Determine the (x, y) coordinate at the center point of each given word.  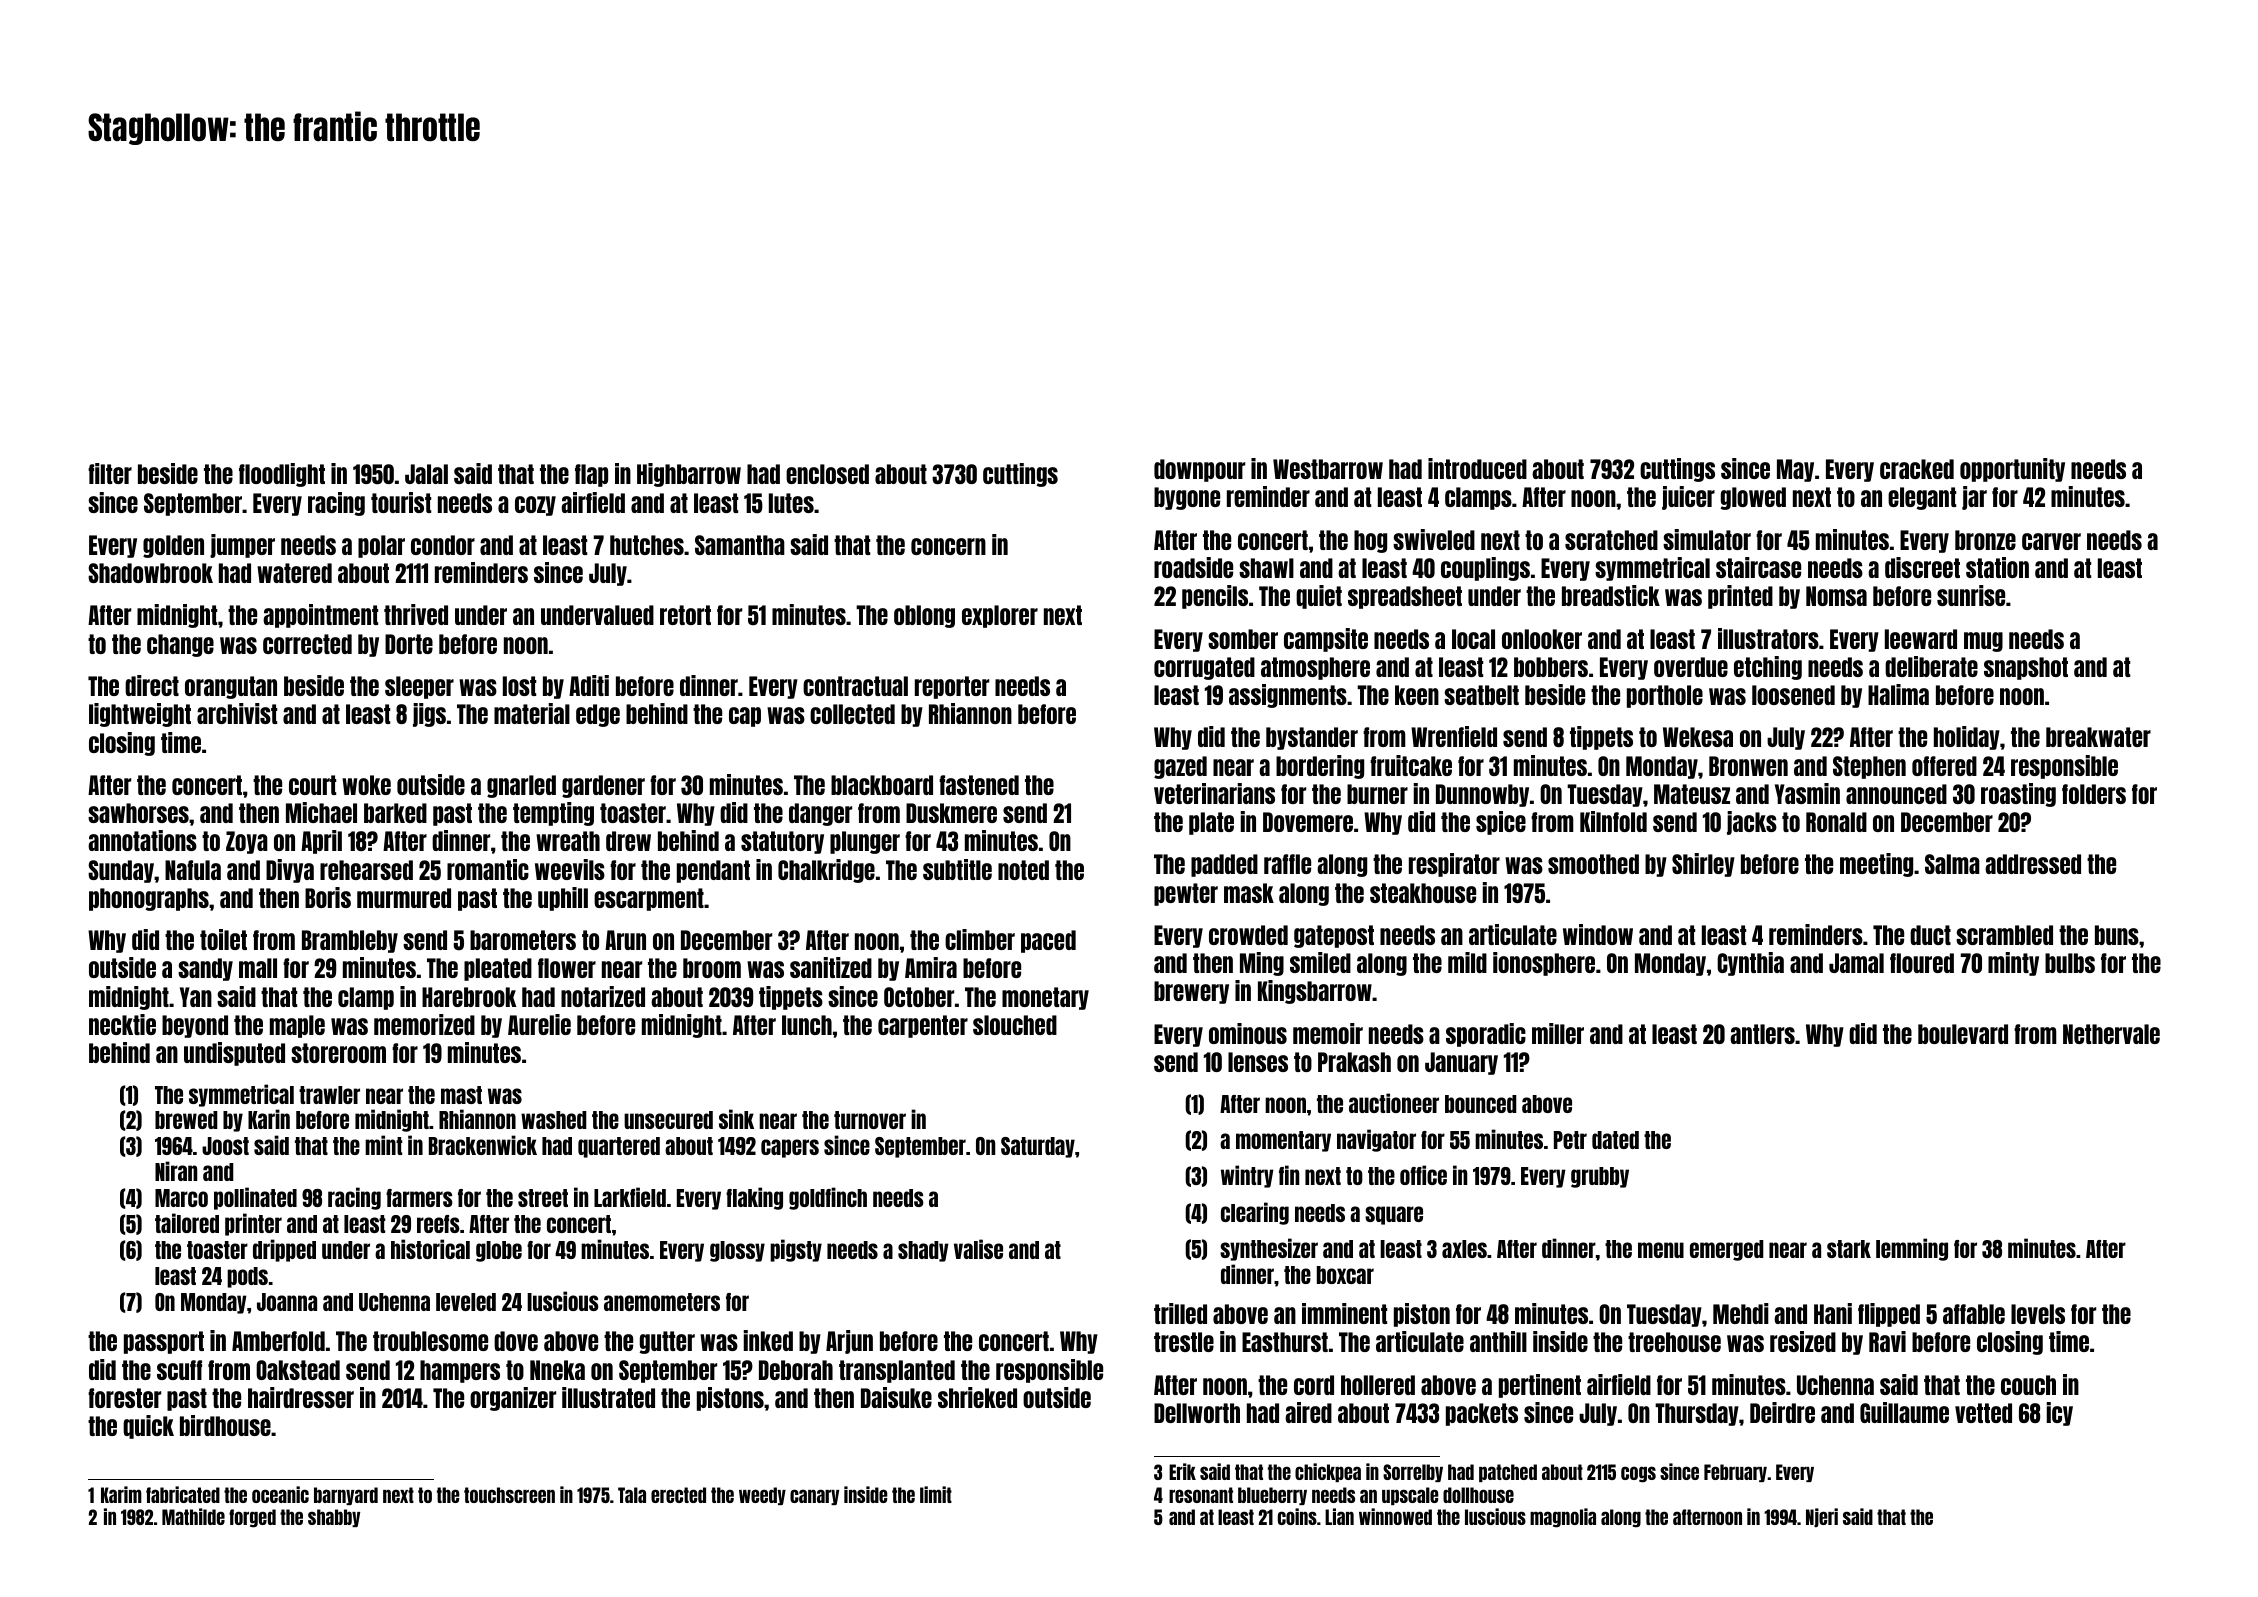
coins (1297, 1516)
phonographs (149, 899)
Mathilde (193, 1516)
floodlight (282, 475)
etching (1768, 668)
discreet (1922, 567)
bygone (1187, 498)
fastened (979, 785)
